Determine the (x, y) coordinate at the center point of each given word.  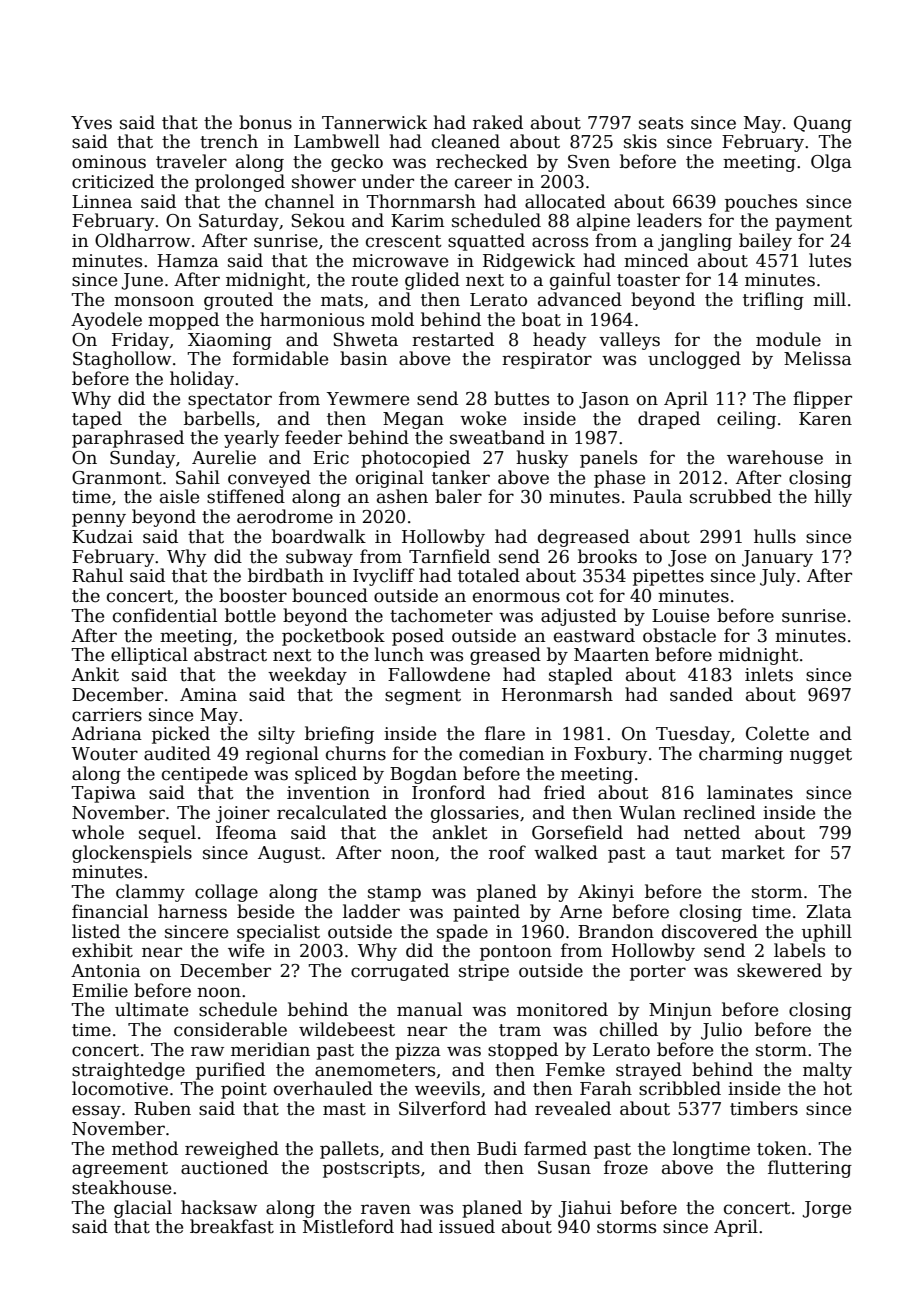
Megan (413, 420)
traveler (191, 161)
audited (177, 753)
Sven (589, 162)
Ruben (162, 1108)
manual (429, 1009)
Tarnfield (449, 556)
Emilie (100, 990)
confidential (165, 615)
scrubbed (731, 496)
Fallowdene (439, 674)
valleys (629, 341)
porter (658, 973)
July (778, 577)
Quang (823, 124)
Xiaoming (230, 341)
